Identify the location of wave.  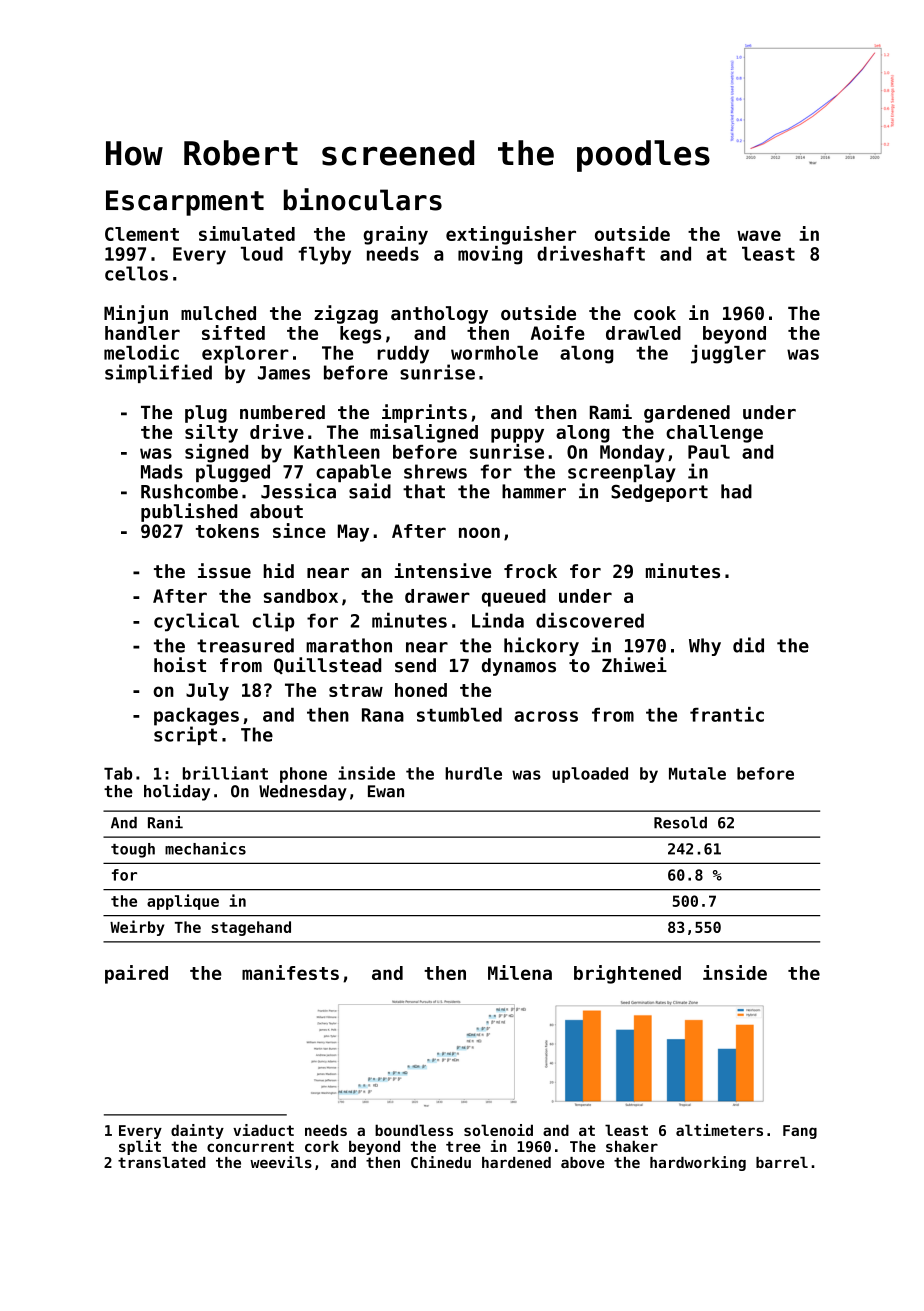
(759, 235).
